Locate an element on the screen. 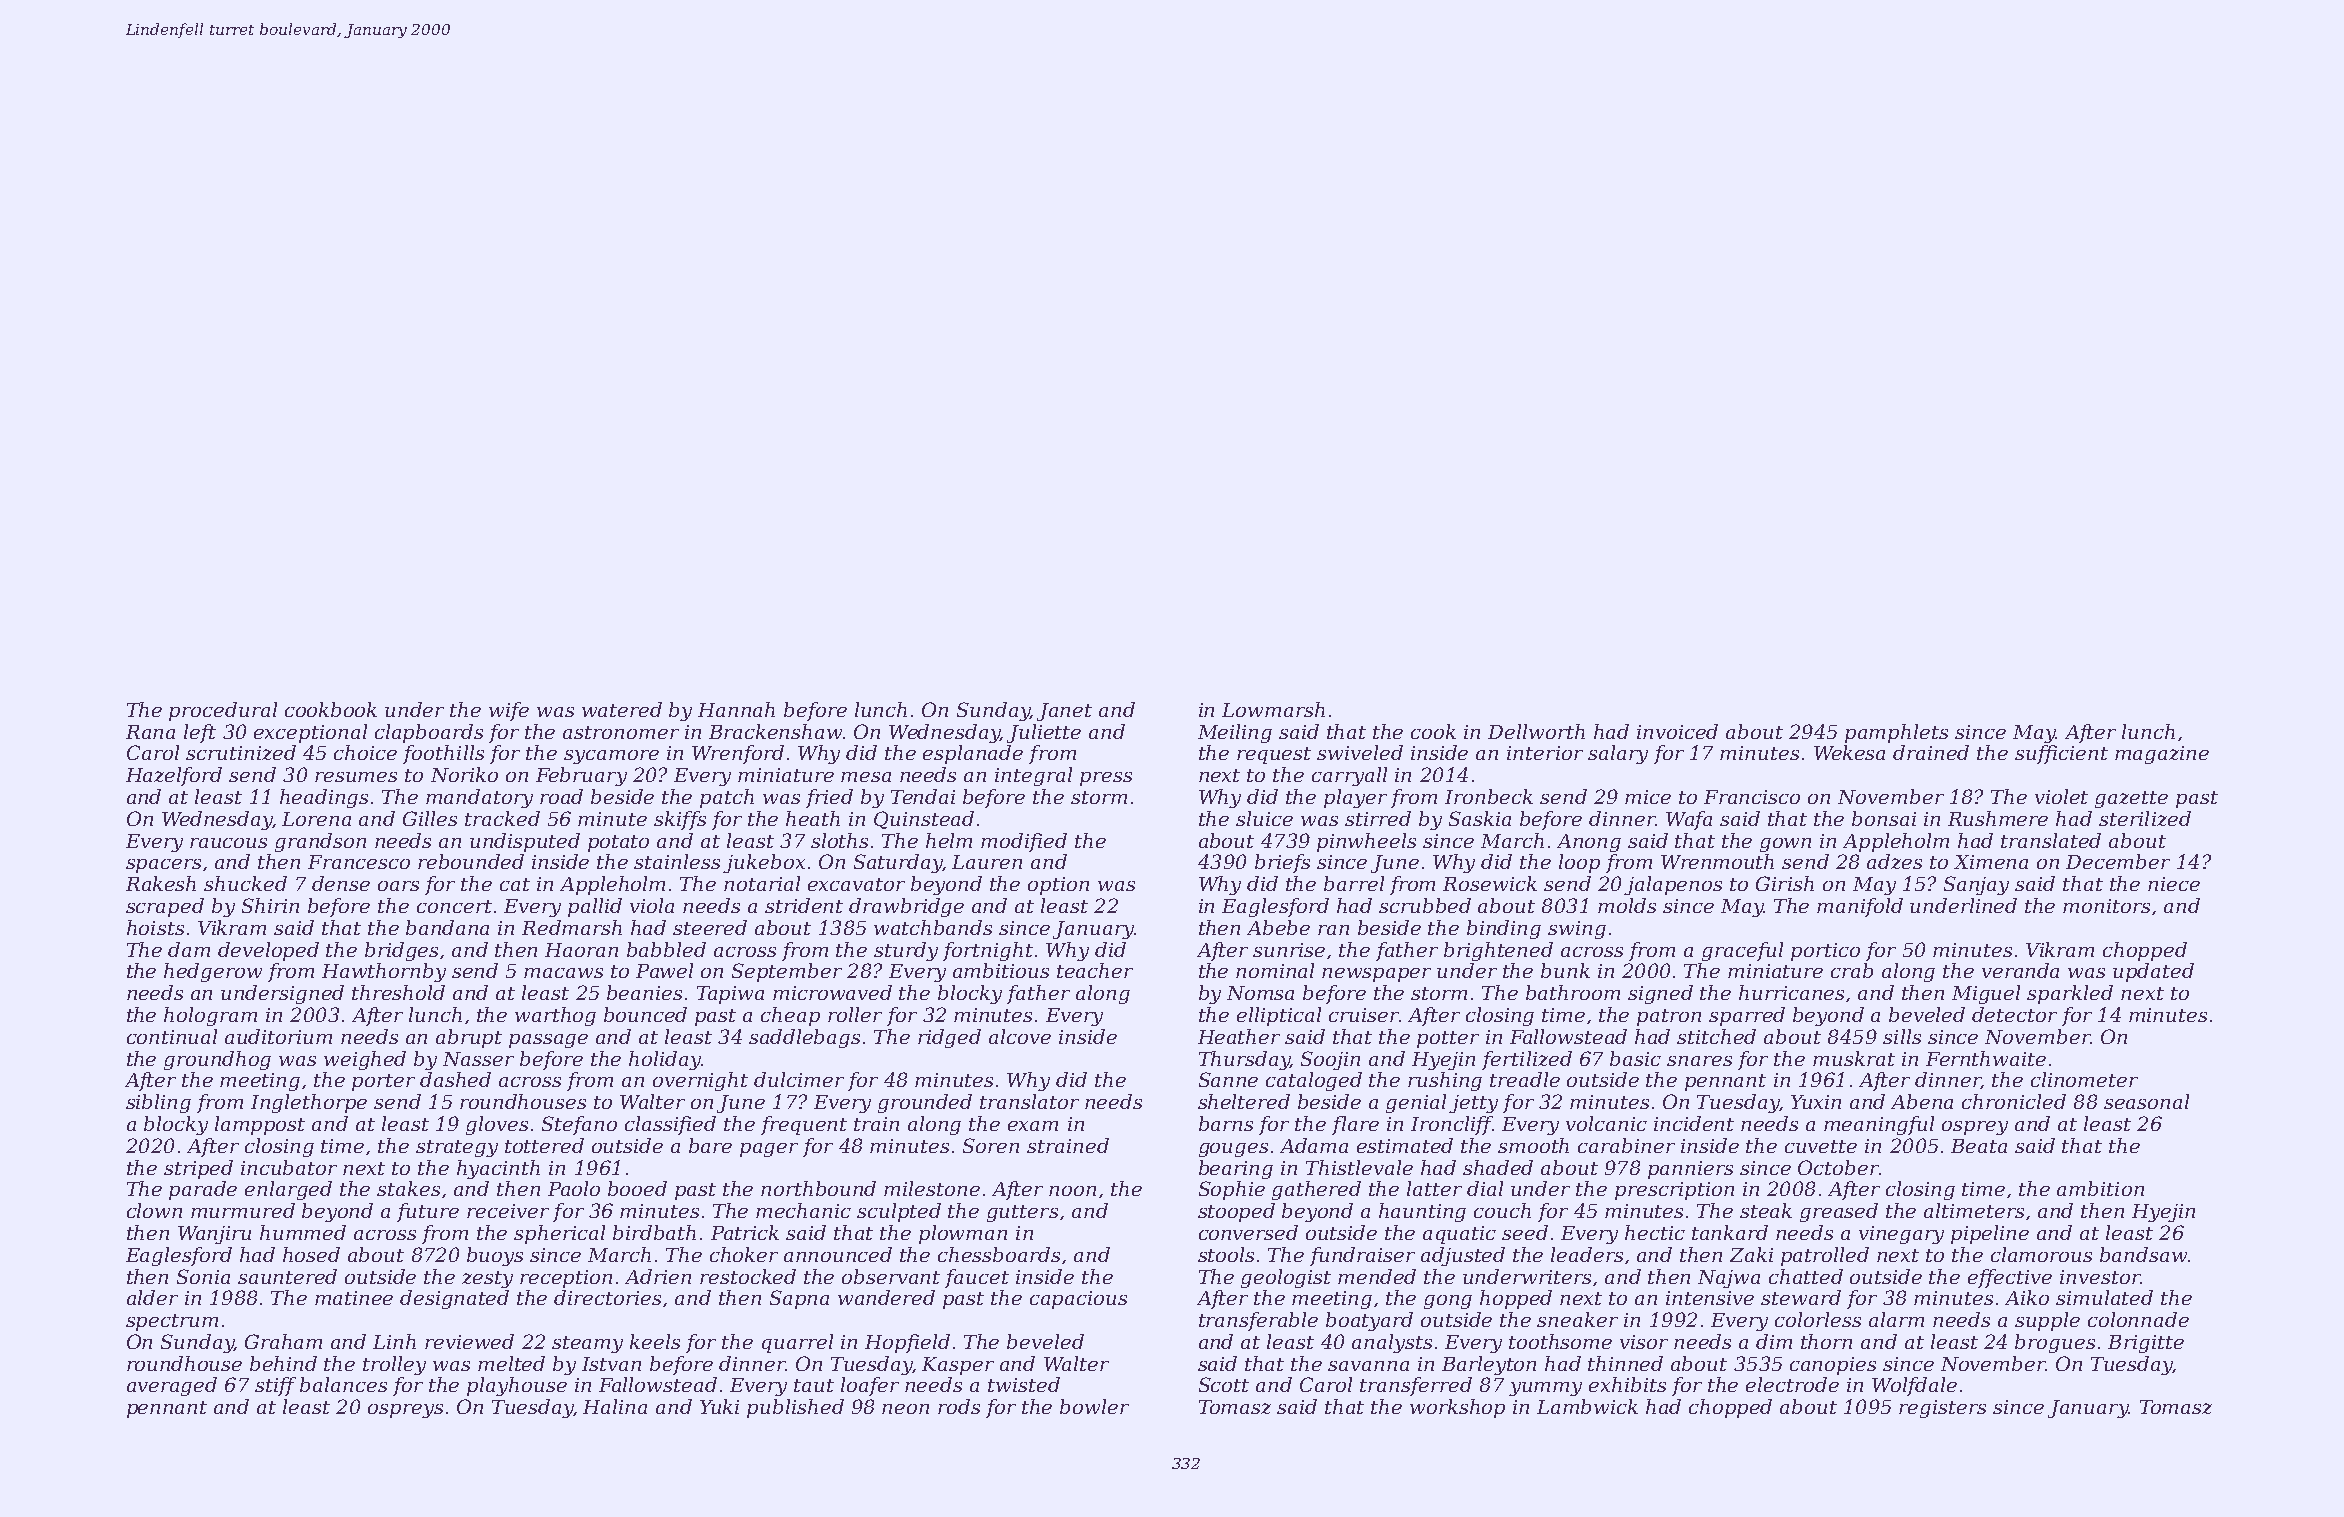 This screenshot has width=2344, height=1517. sycamore is located at coordinates (611, 757).
